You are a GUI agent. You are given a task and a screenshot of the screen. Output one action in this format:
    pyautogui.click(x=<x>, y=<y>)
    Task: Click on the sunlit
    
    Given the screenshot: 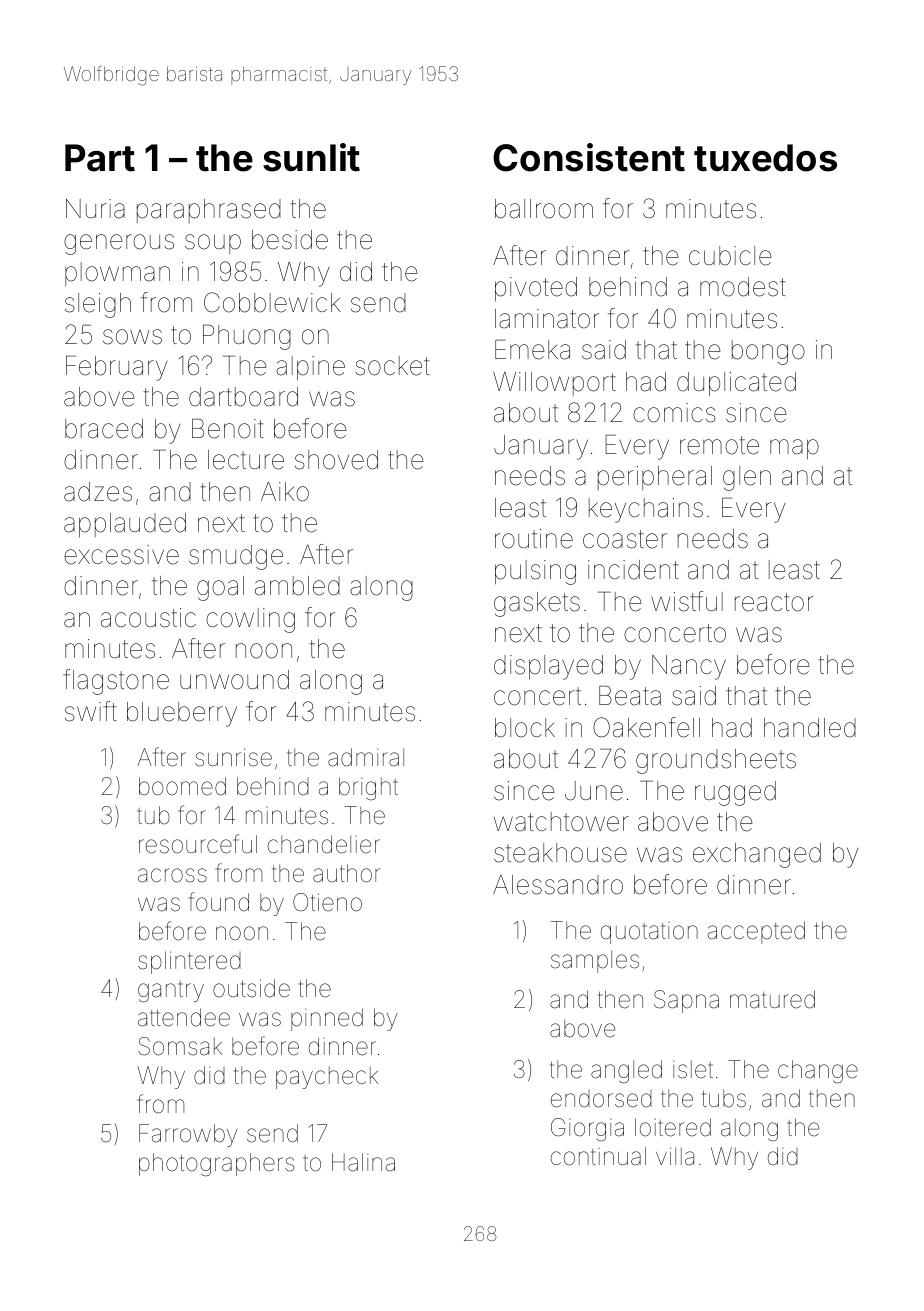 What is the action you would take?
    pyautogui.click(x=311, y=157)
